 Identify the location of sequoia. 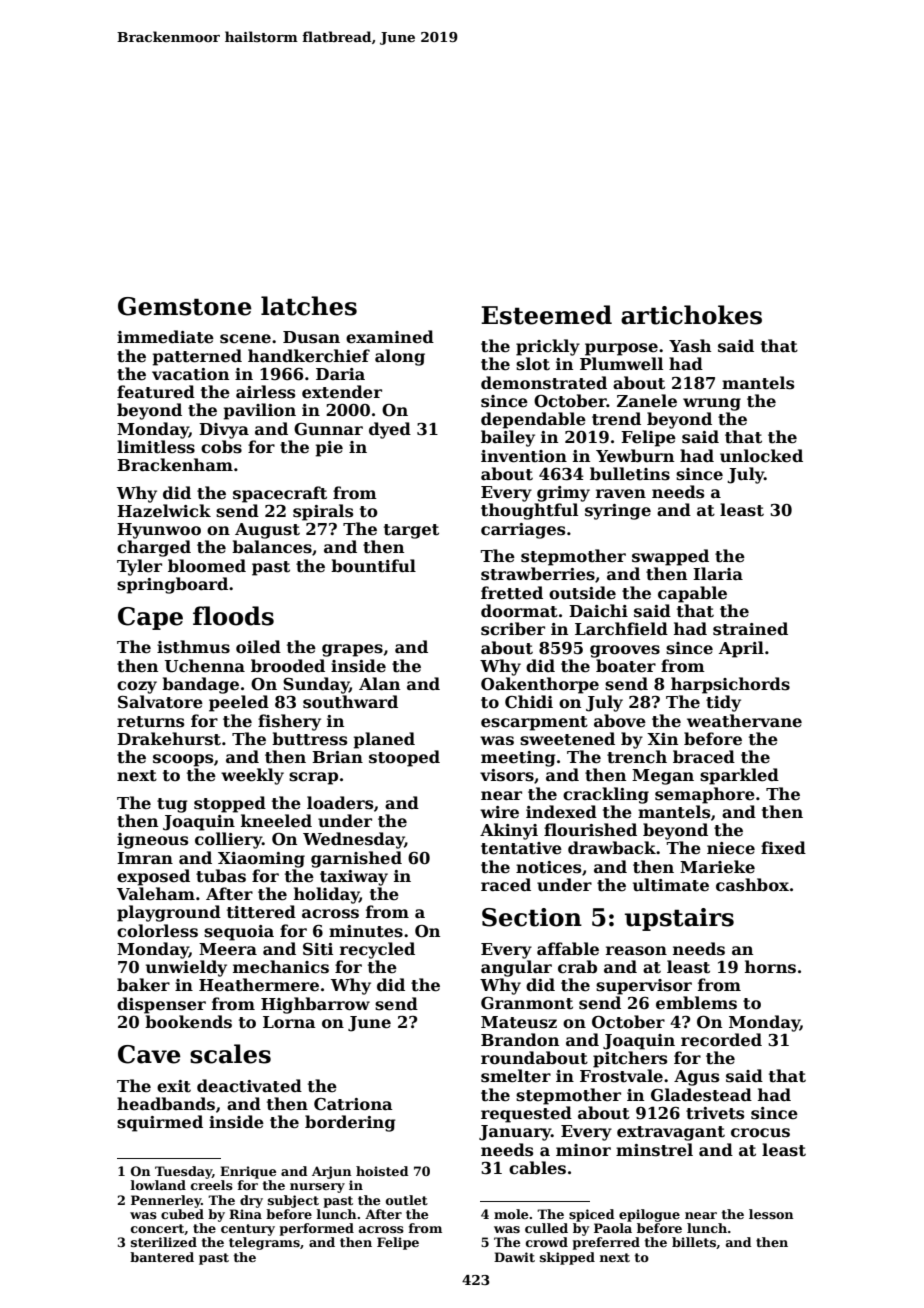
(239, 933).
